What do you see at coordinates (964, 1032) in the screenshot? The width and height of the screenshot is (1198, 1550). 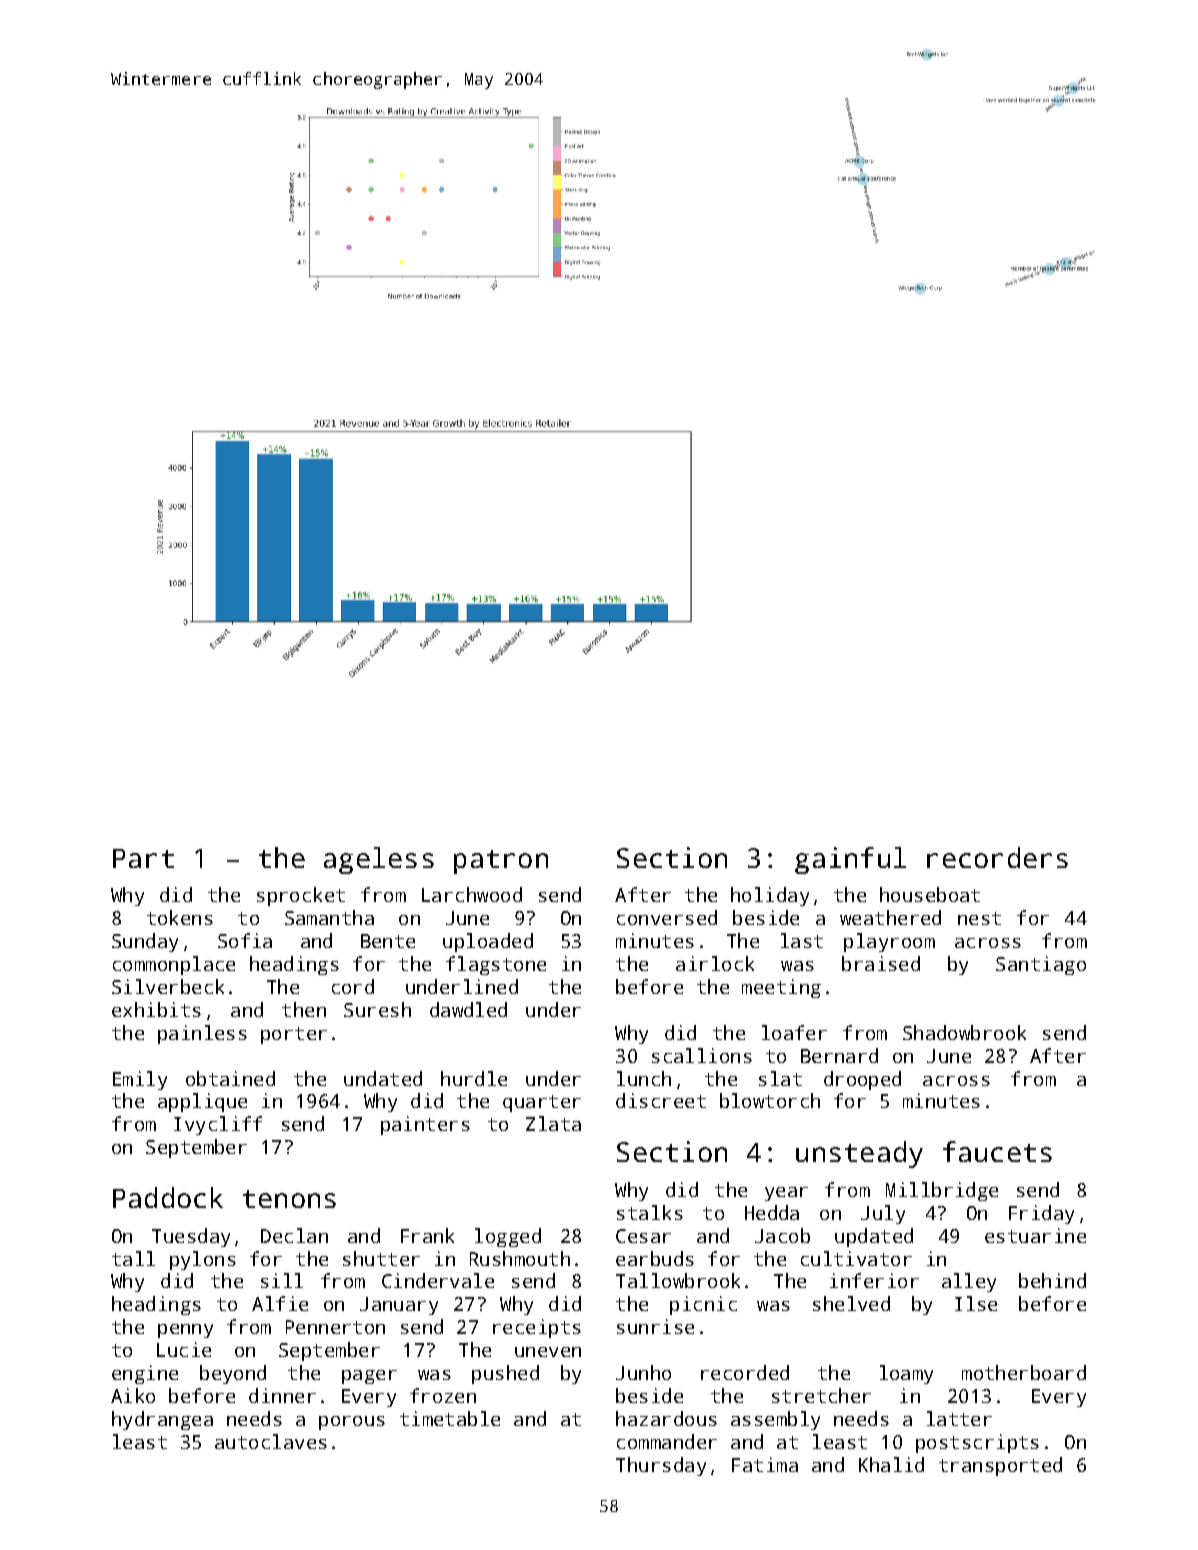 I see `Shadowbrook` at bounding box center [964, 1032].
